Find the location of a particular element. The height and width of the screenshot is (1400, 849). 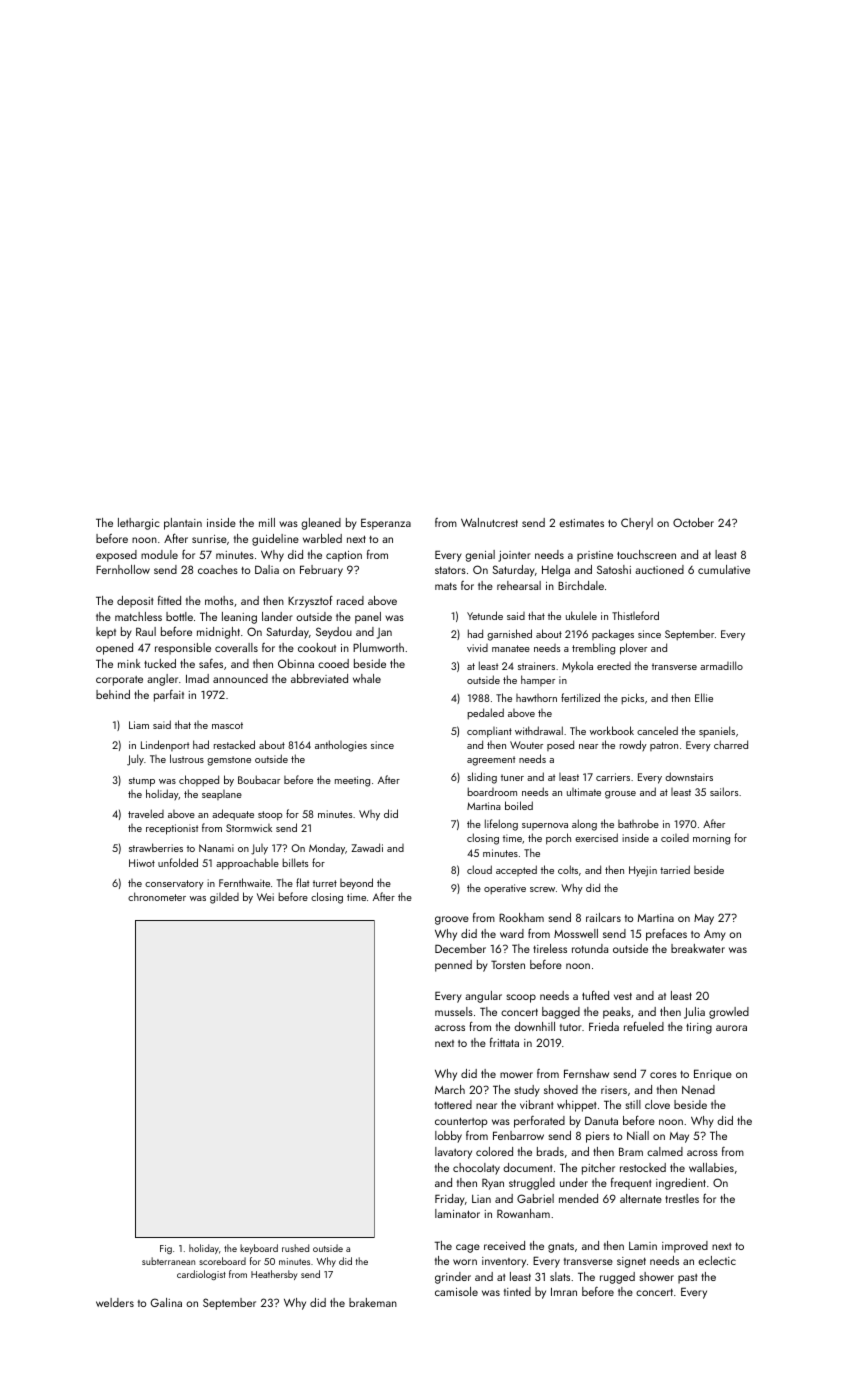

Fig is located at coordinates (166, 1249).
